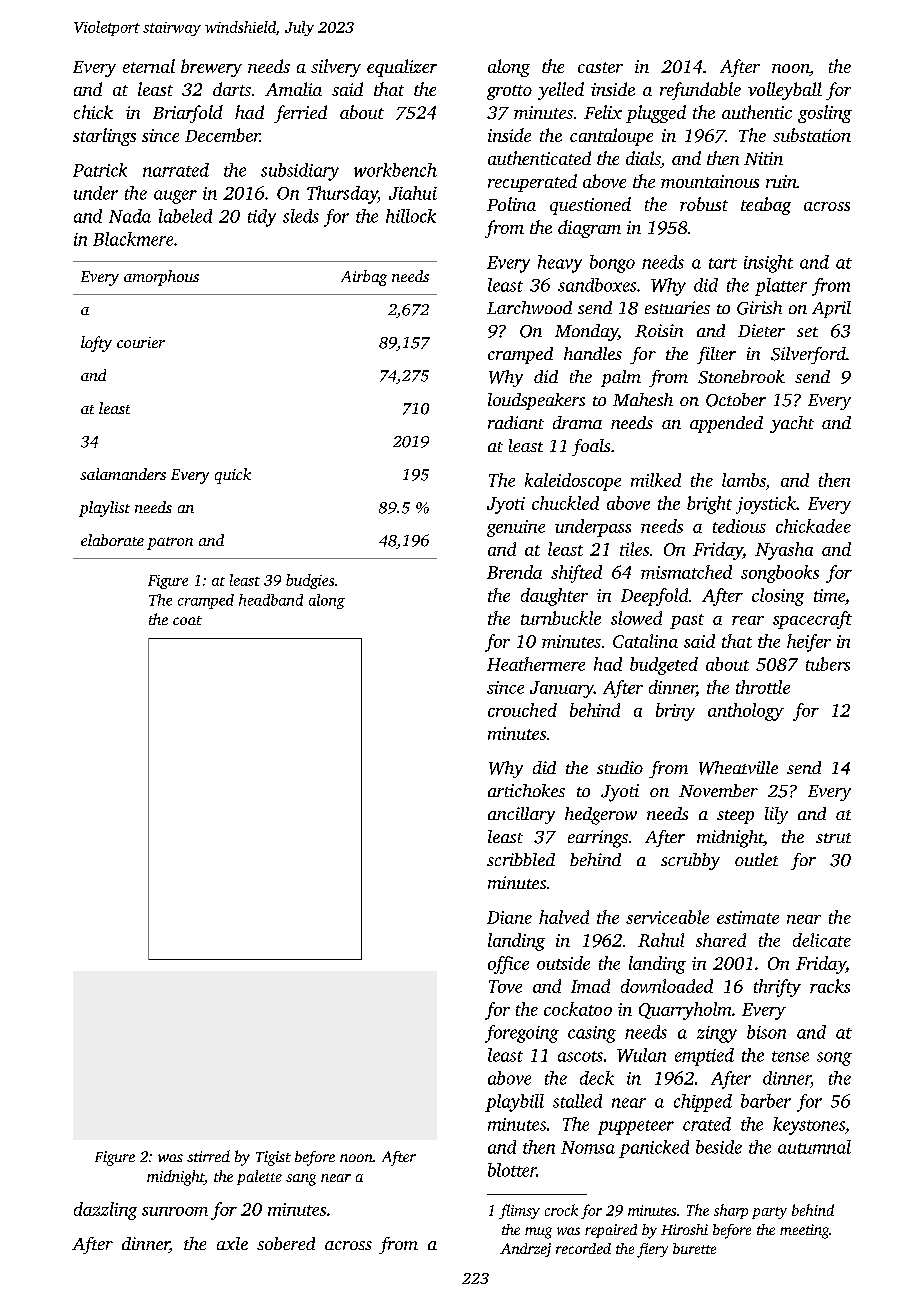 The height and width of the screenshot is (1314, 924). What do you see at coordinates (526, 790) in the screenshot?
I see `artichokes` at bounding box center [526, 790].
